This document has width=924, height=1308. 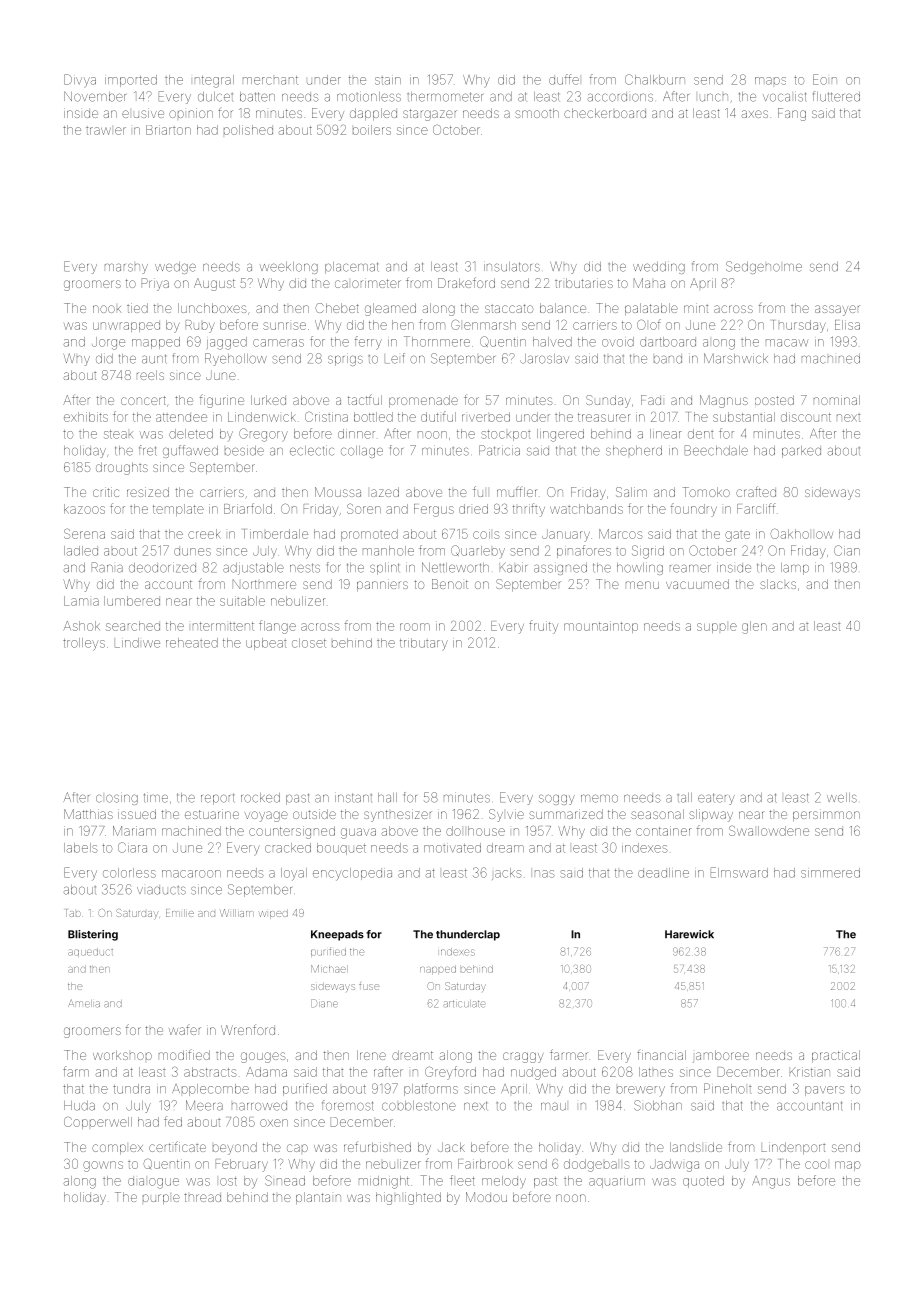 What do you see at coordinates (847, 550) in the document?
I see `Cian` at bounding box center [847, 550].
